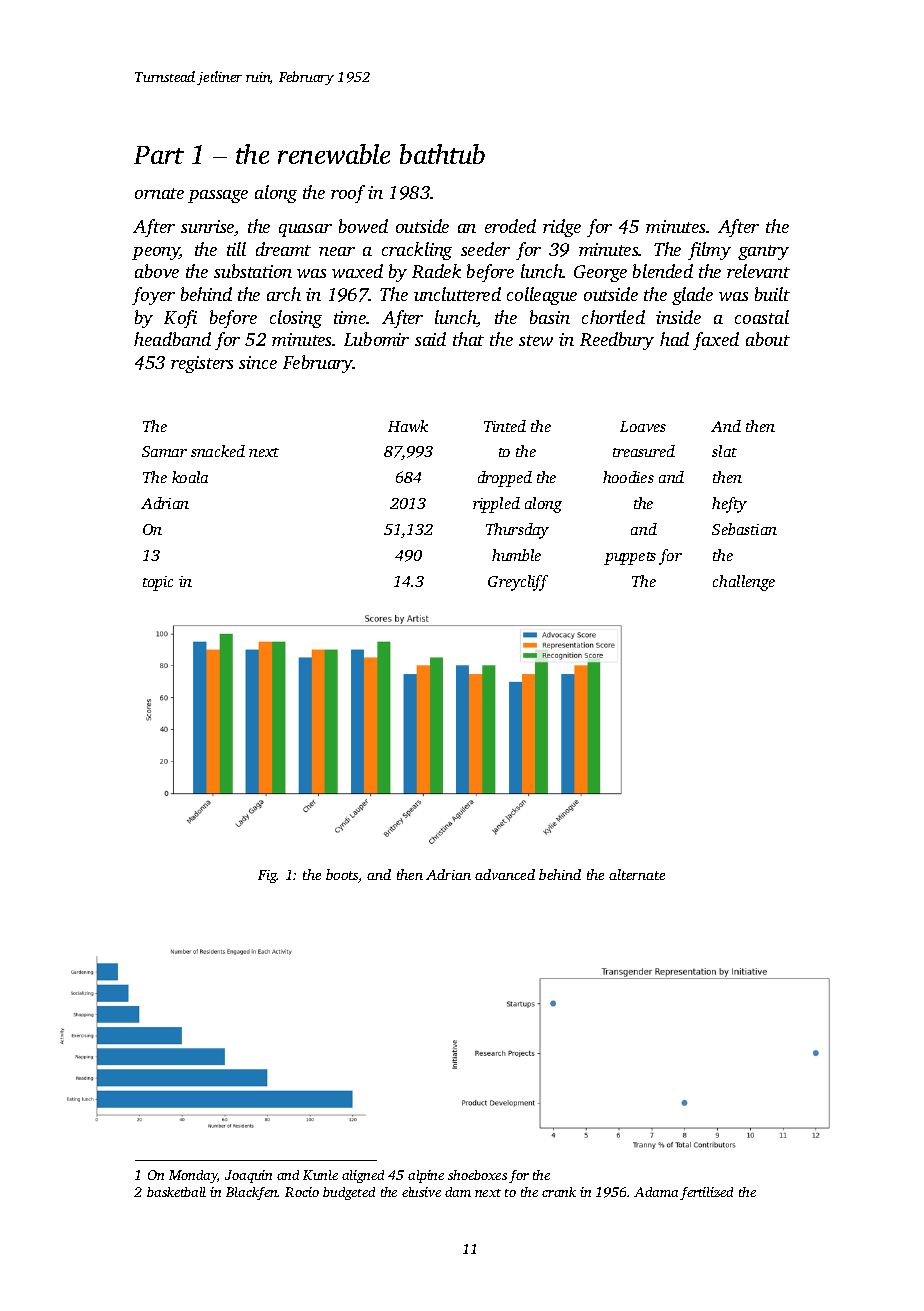 This document has height=1311, width=924. What do you see at coordinates (637, 874) in the document?
I see `alternate` at bounding box center [637, 874].
